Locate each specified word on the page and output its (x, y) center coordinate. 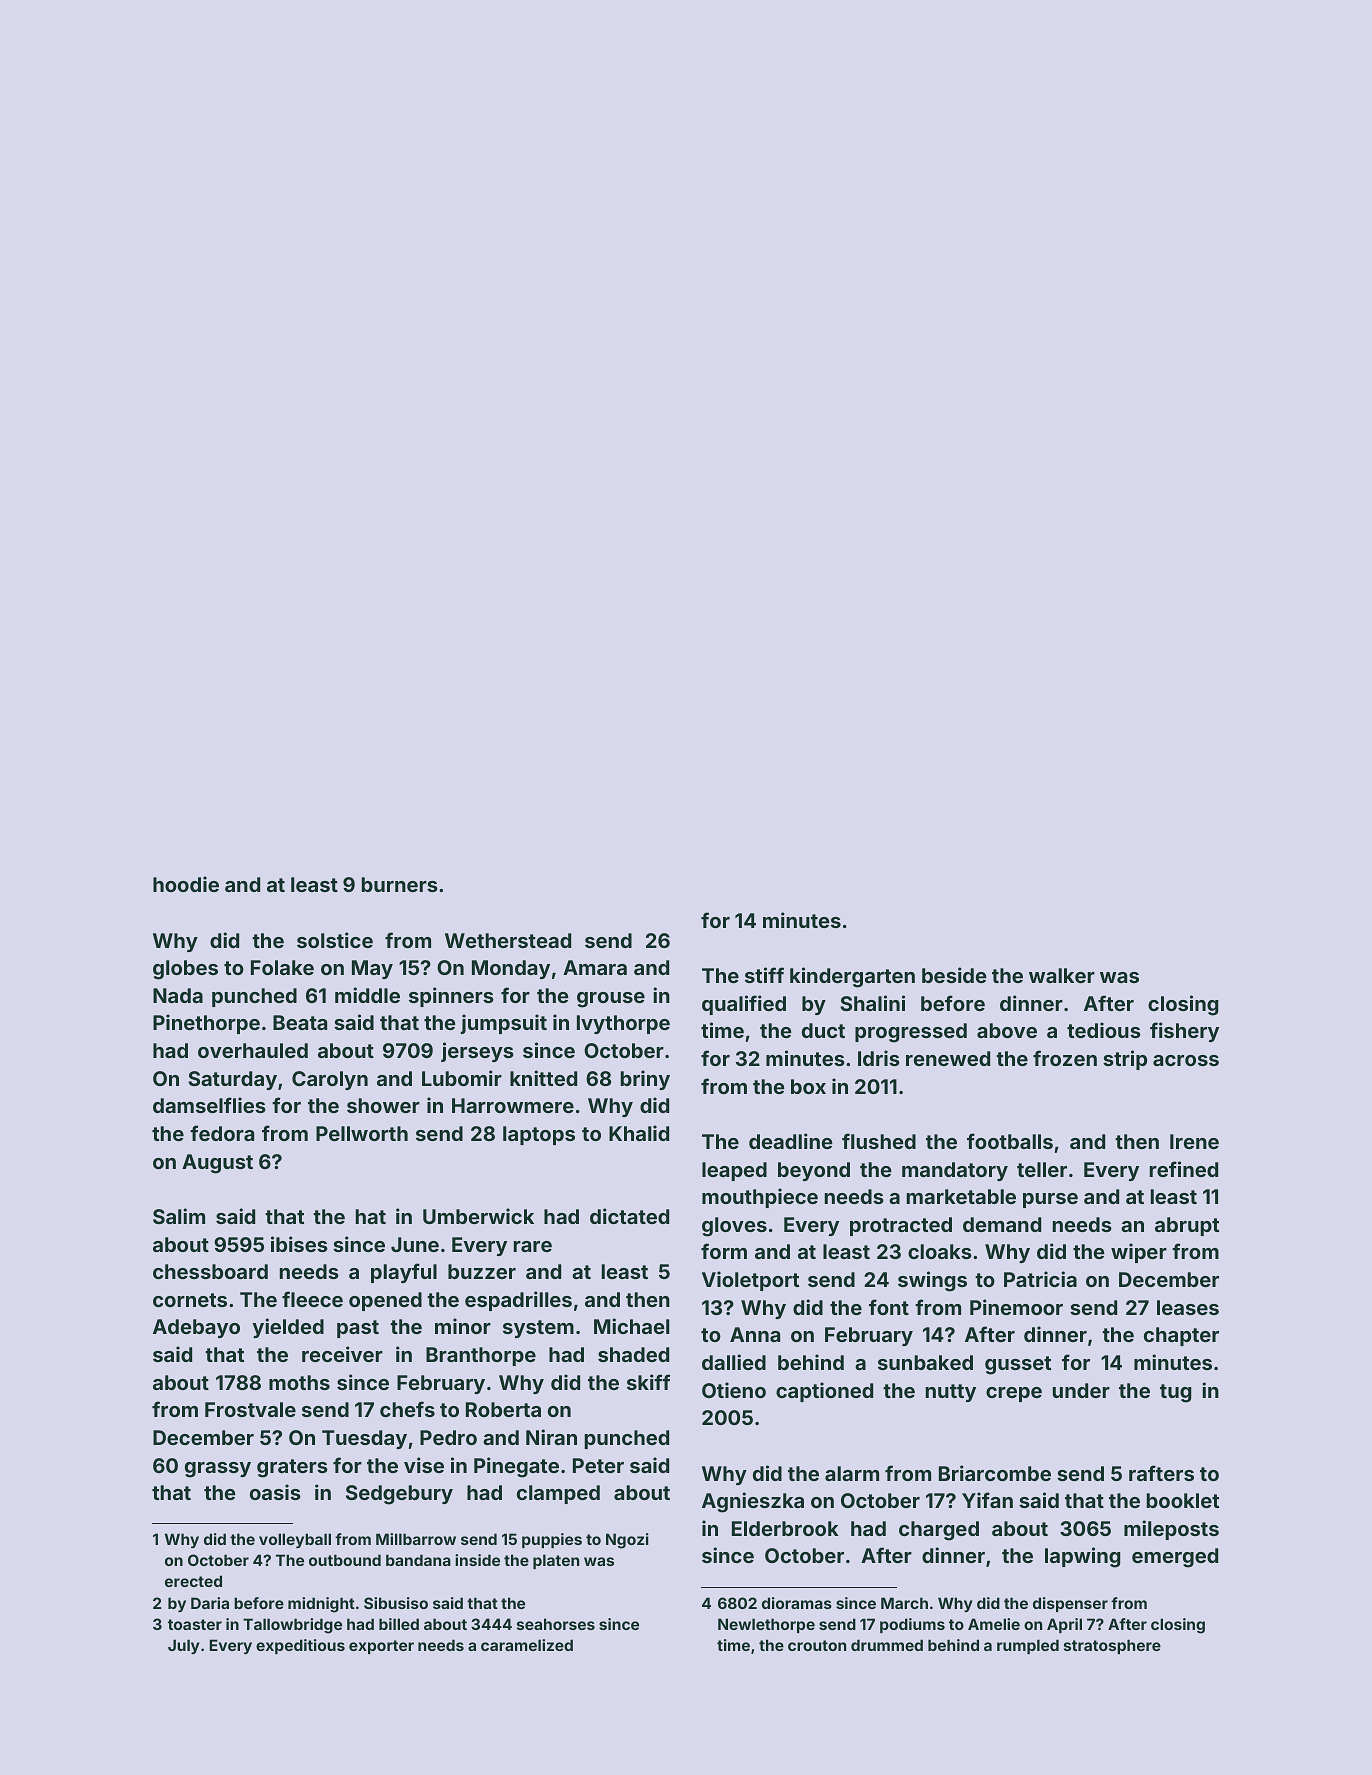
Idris (879, 1058)
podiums (912, 1625)
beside (954, 975)
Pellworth (362, 1133)
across (1186, 1060)
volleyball (295, 1540)
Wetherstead (508, 940)
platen (556, 1561)
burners (400, 884)
